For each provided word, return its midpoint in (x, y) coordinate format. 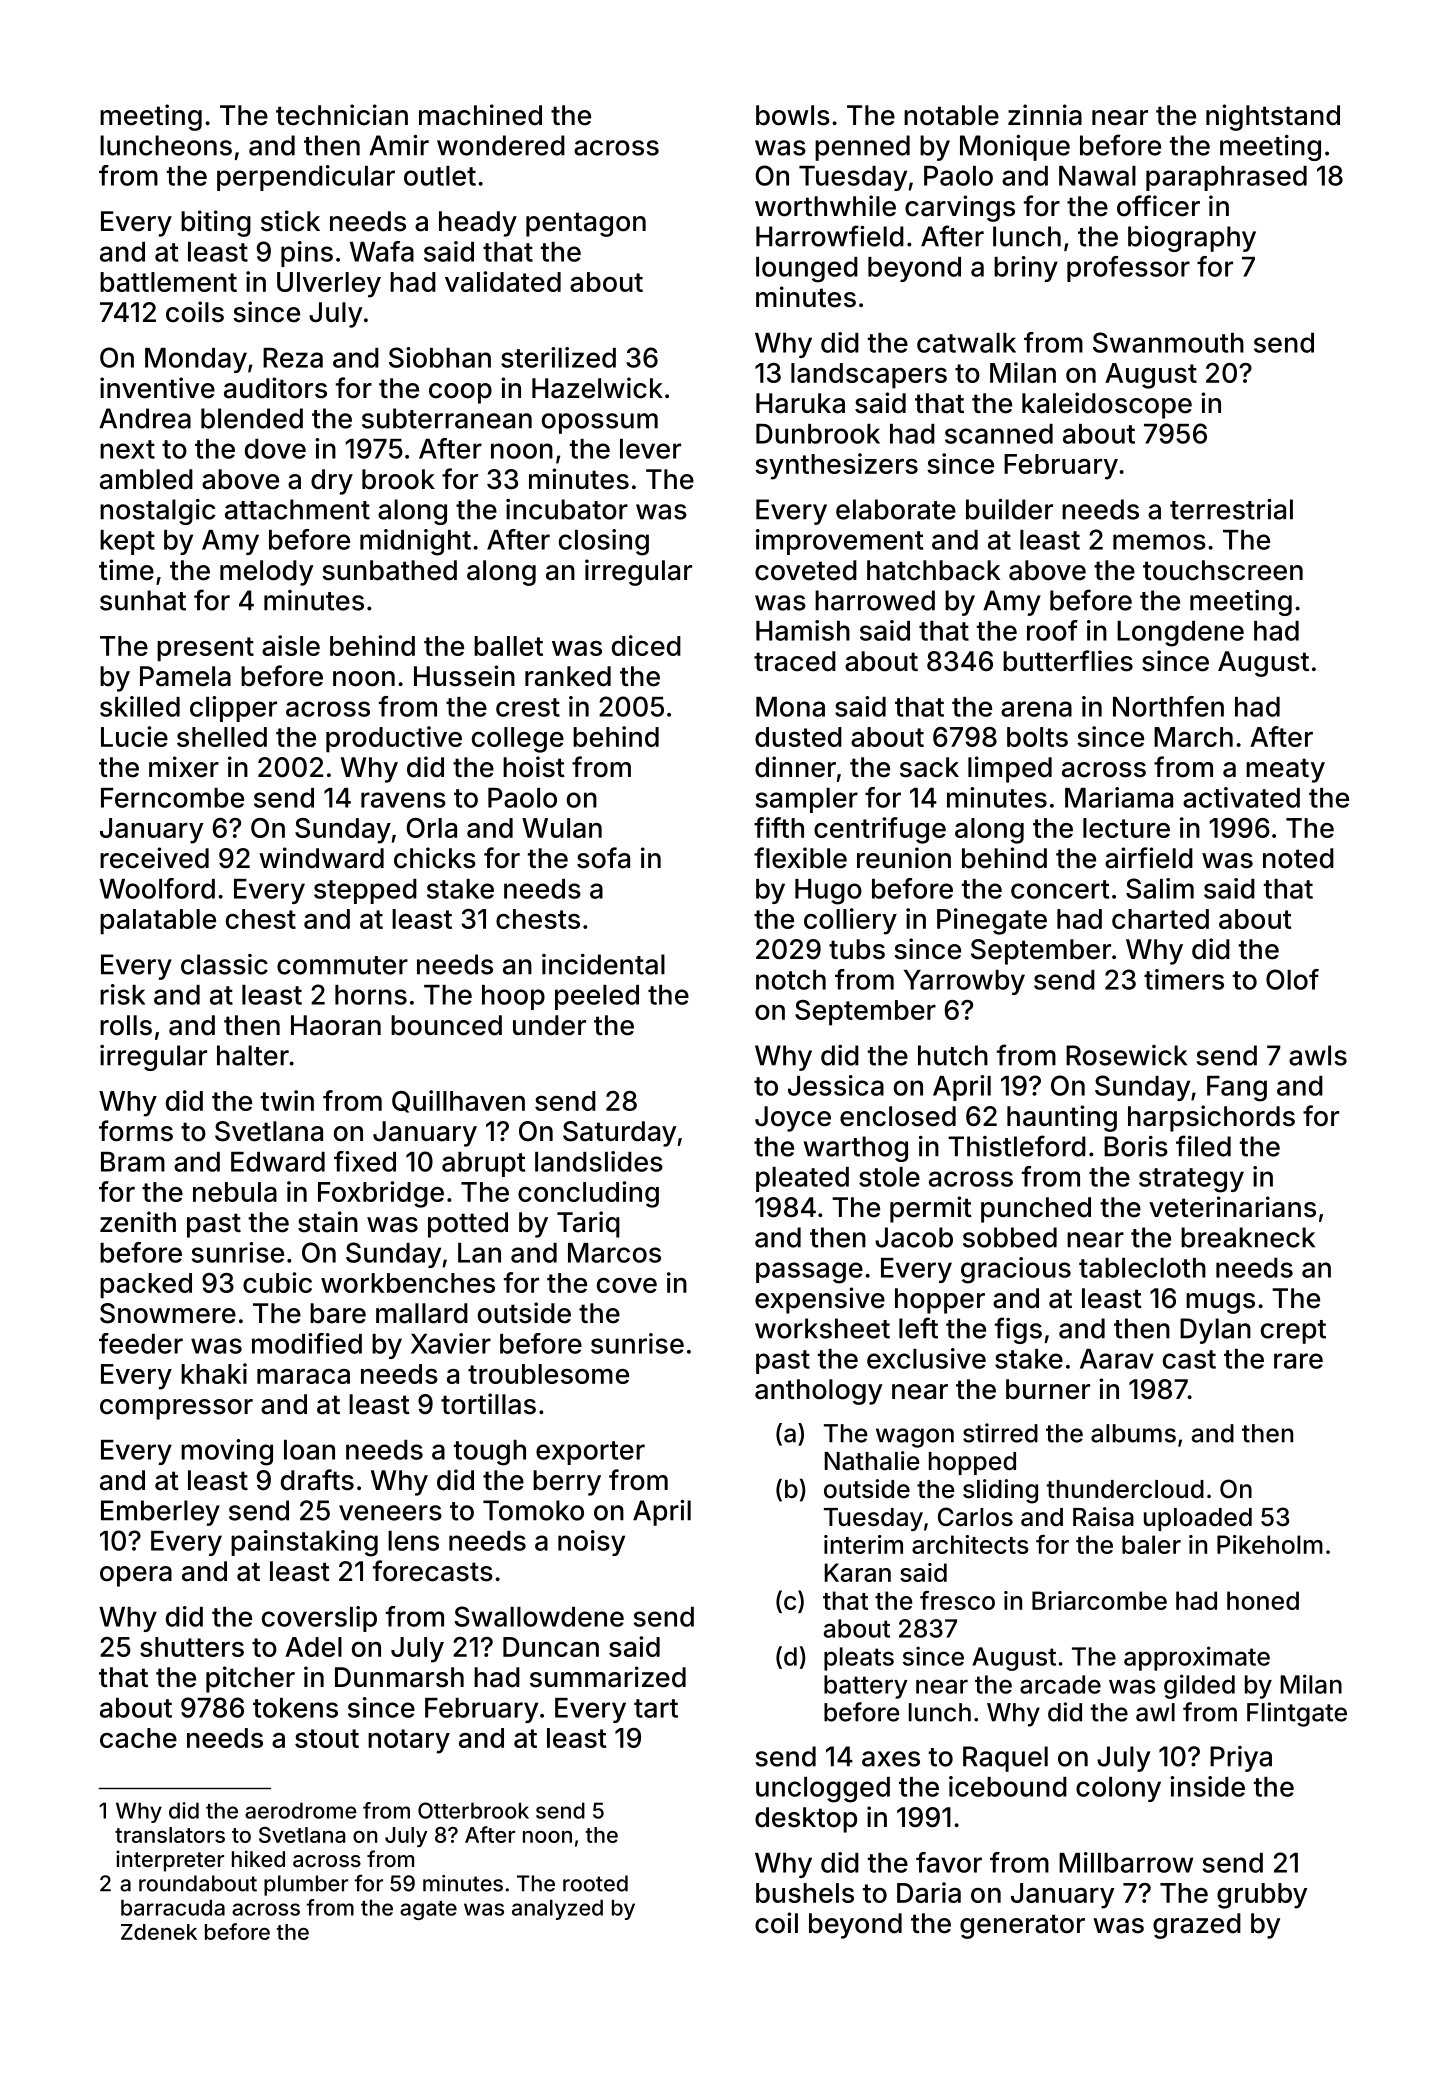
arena (1036, 709)
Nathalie (872, 1461)
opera (136, 1576)
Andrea (145, 418)
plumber (306, 1885)
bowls (793, 115)
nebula (235, 1192)
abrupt (483, 1164)
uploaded (1198, 1519)
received (154, 858)
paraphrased (1226, 178)
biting (216, 223)
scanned (999, 434)
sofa (603, 858)
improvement (839, 542)
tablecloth (1142, 1268)
